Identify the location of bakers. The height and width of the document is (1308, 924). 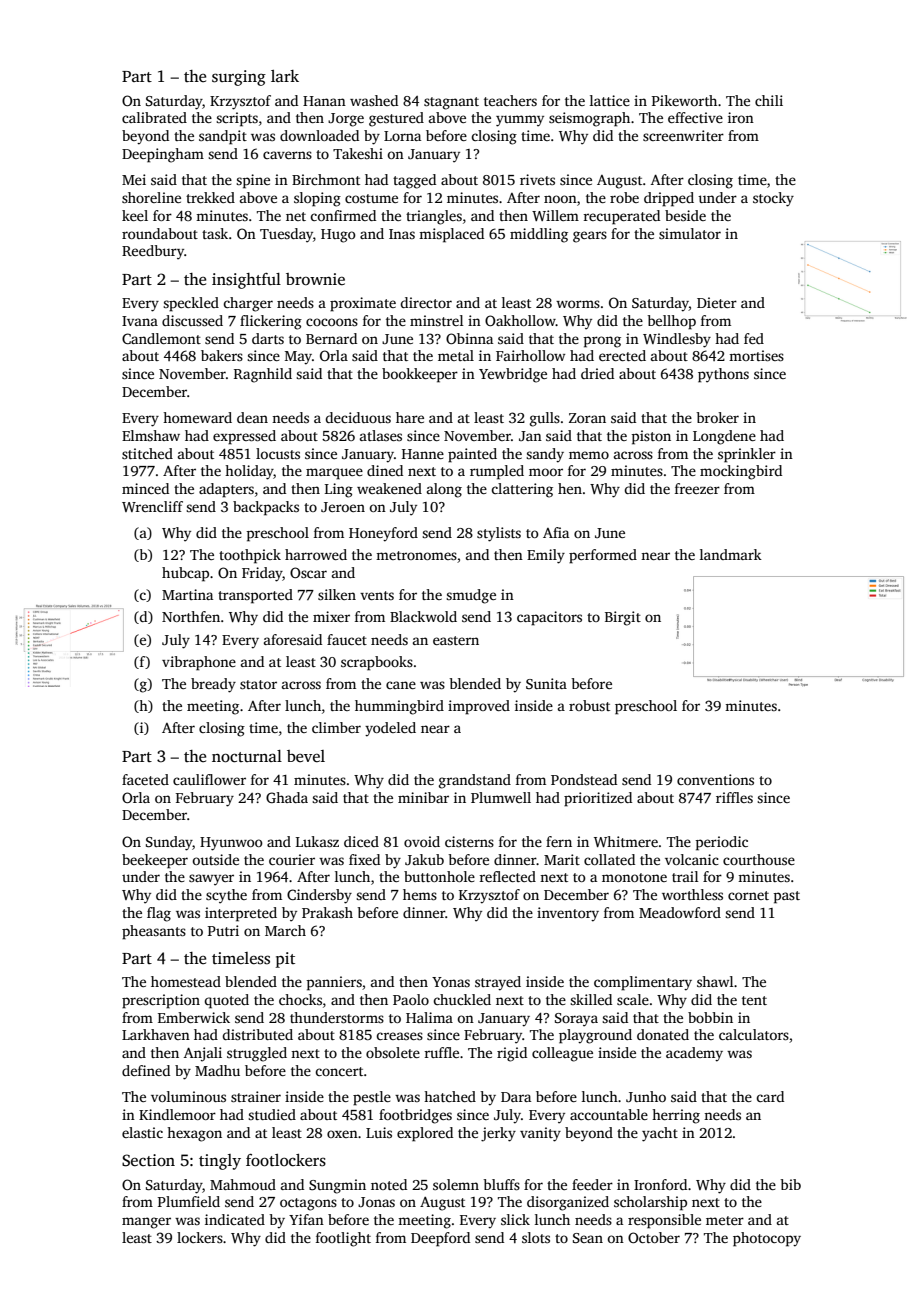
(222, 355).
